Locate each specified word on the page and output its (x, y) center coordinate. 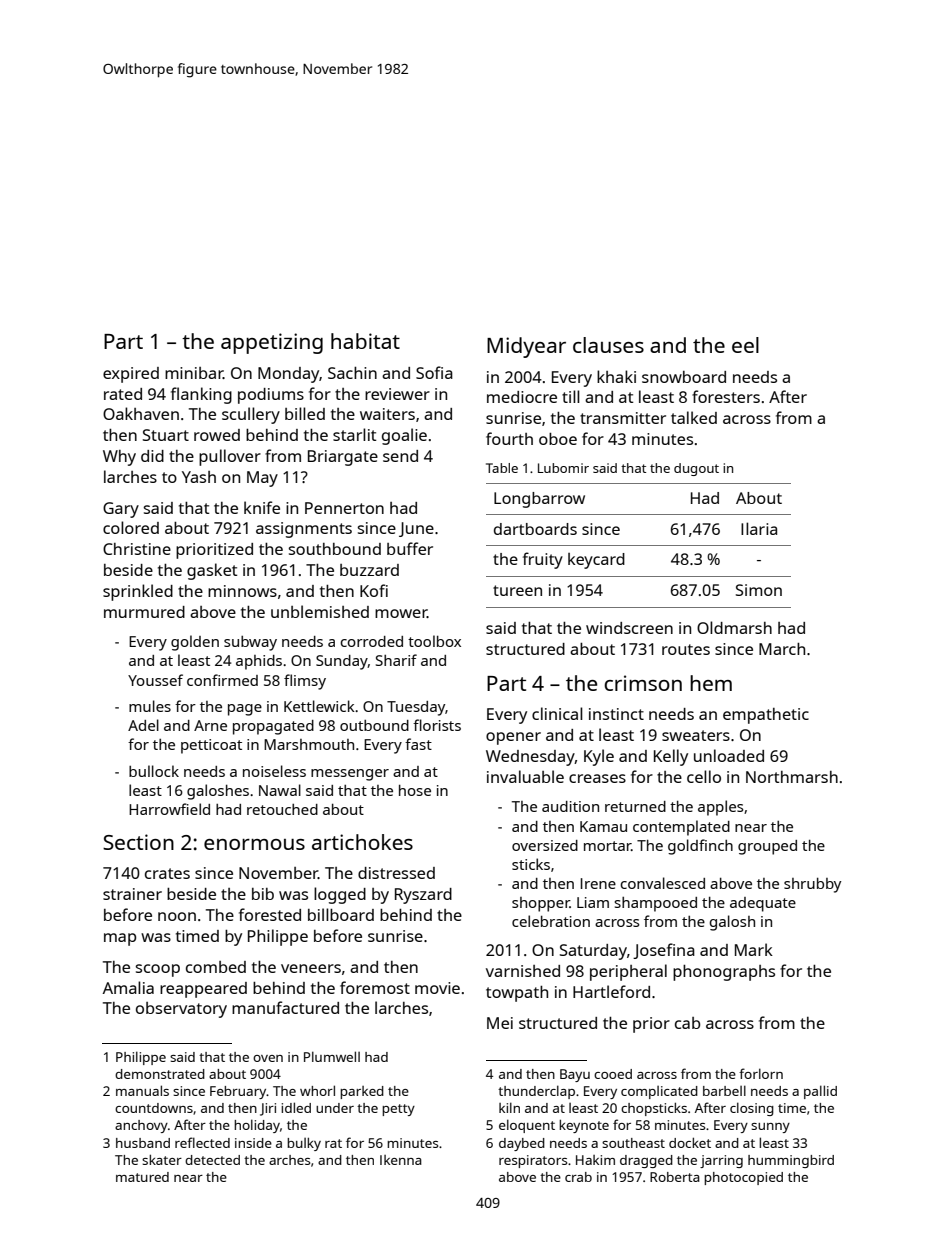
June (416, 529)
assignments (304, 530)
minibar (194, 373)
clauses (608, 345)
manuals (142, 1090)
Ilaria (759, 528)
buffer (410, 548)
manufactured (285, 1007)
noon (177, 916)
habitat (365, 341)
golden (195, 643)
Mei (500, 1023)
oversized (545, 845)
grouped (767, 847)
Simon (759, 590)
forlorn (761, 1073)
